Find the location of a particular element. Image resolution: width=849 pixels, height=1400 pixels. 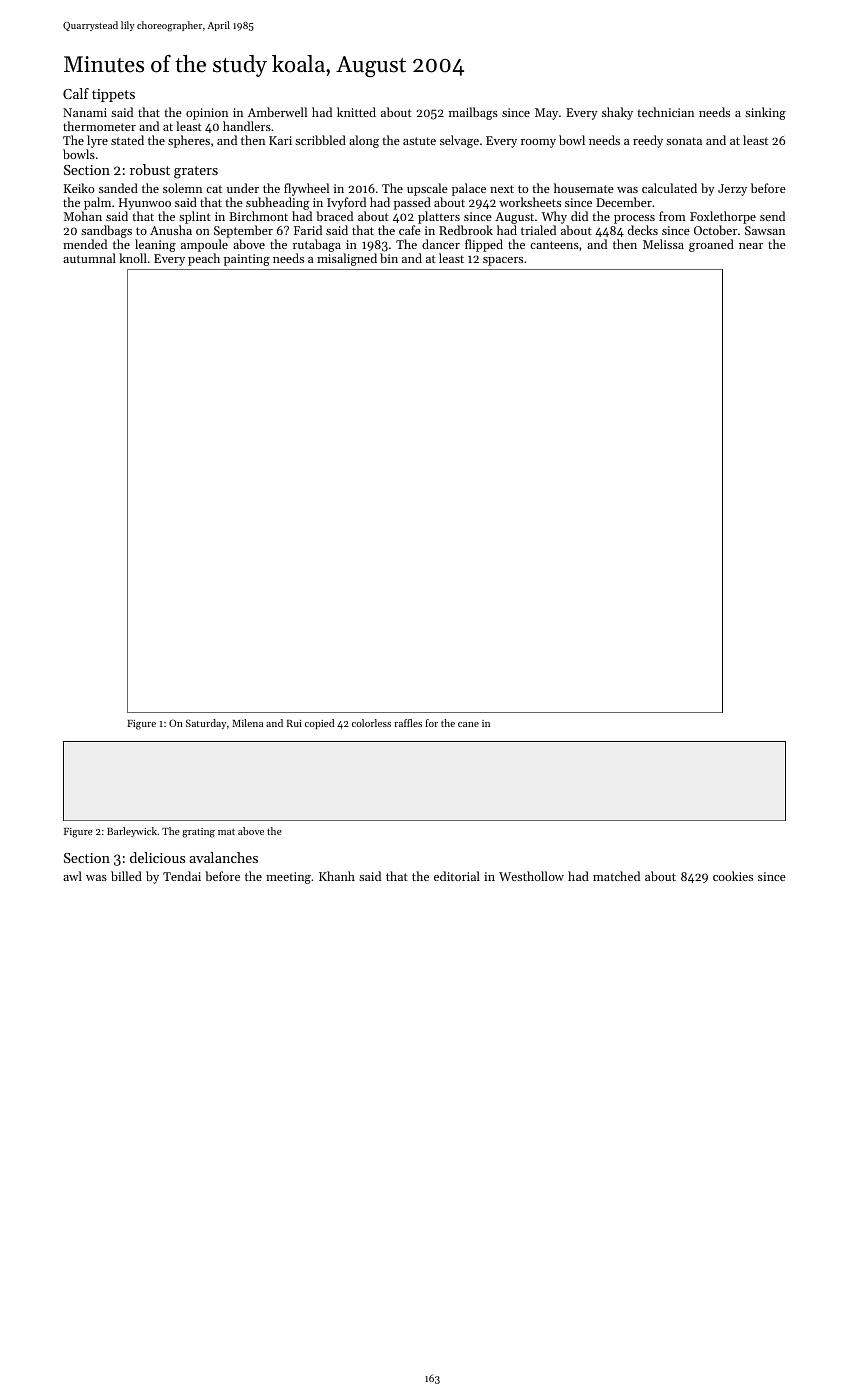

sonata is located at coordinates (684, 141).
